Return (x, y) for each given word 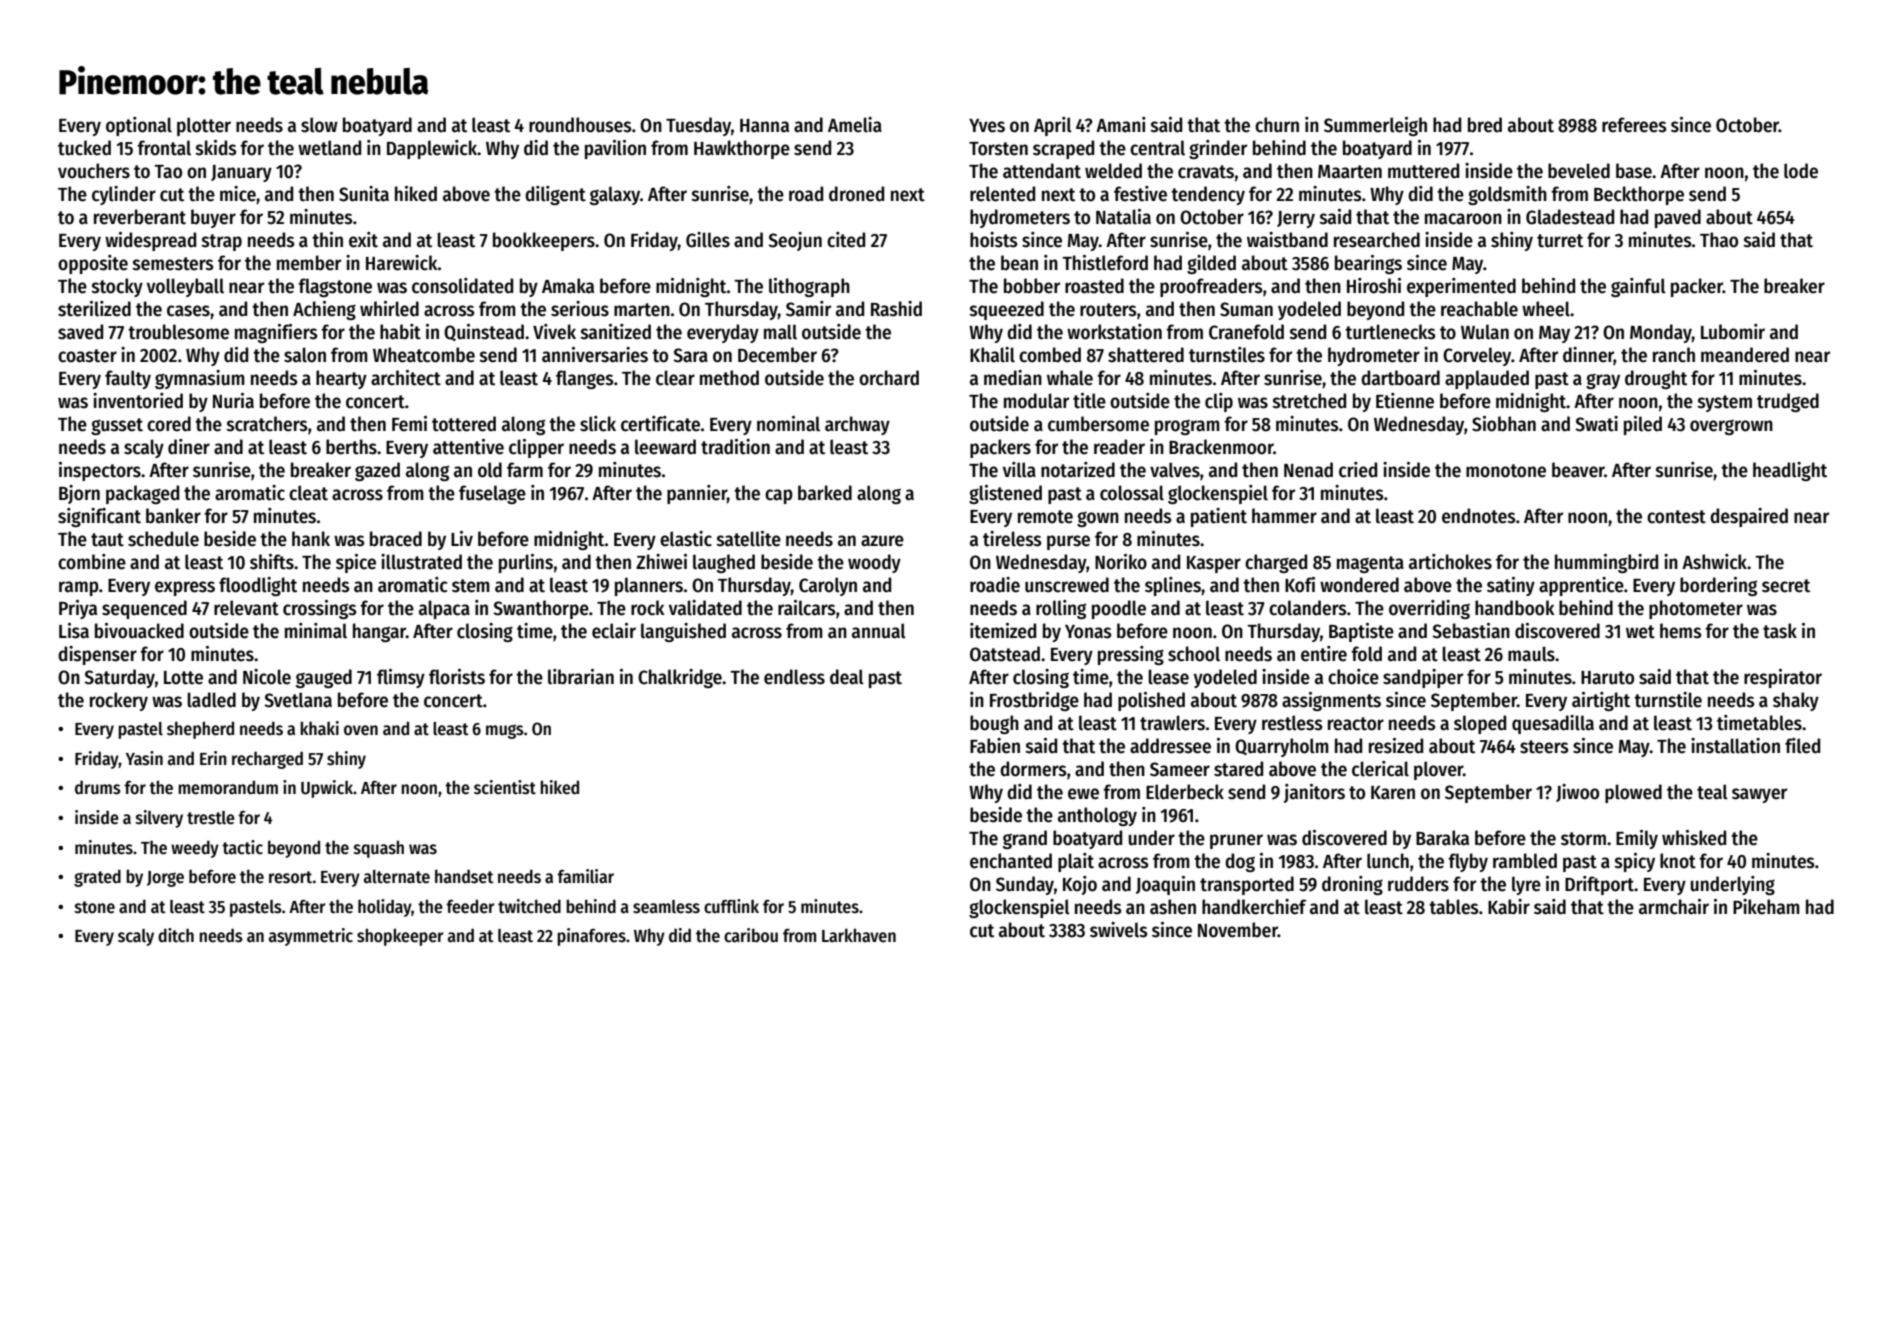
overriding (1429, 609)
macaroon (1463, 219)
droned (856, 194)
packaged (142, 494)
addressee (1170, 746)
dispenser (97, 655)
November (1238, 930)
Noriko (1121, 562)
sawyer (1759, 795)
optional (139, 126)
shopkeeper (400, 937)
